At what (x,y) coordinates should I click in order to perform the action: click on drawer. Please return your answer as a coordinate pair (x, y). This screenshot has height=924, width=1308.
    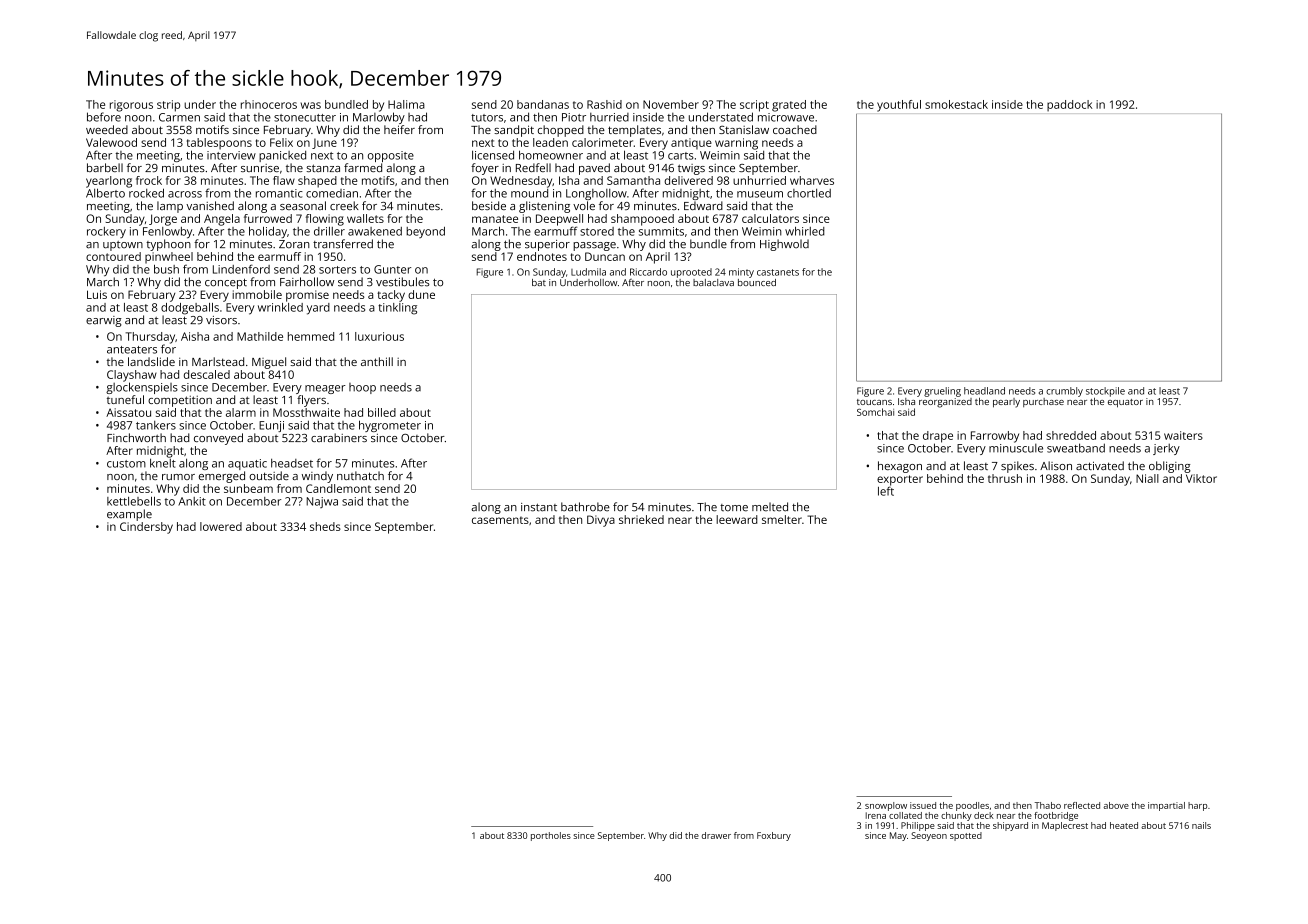
    Looking at the image, I should click on (716, 835).
